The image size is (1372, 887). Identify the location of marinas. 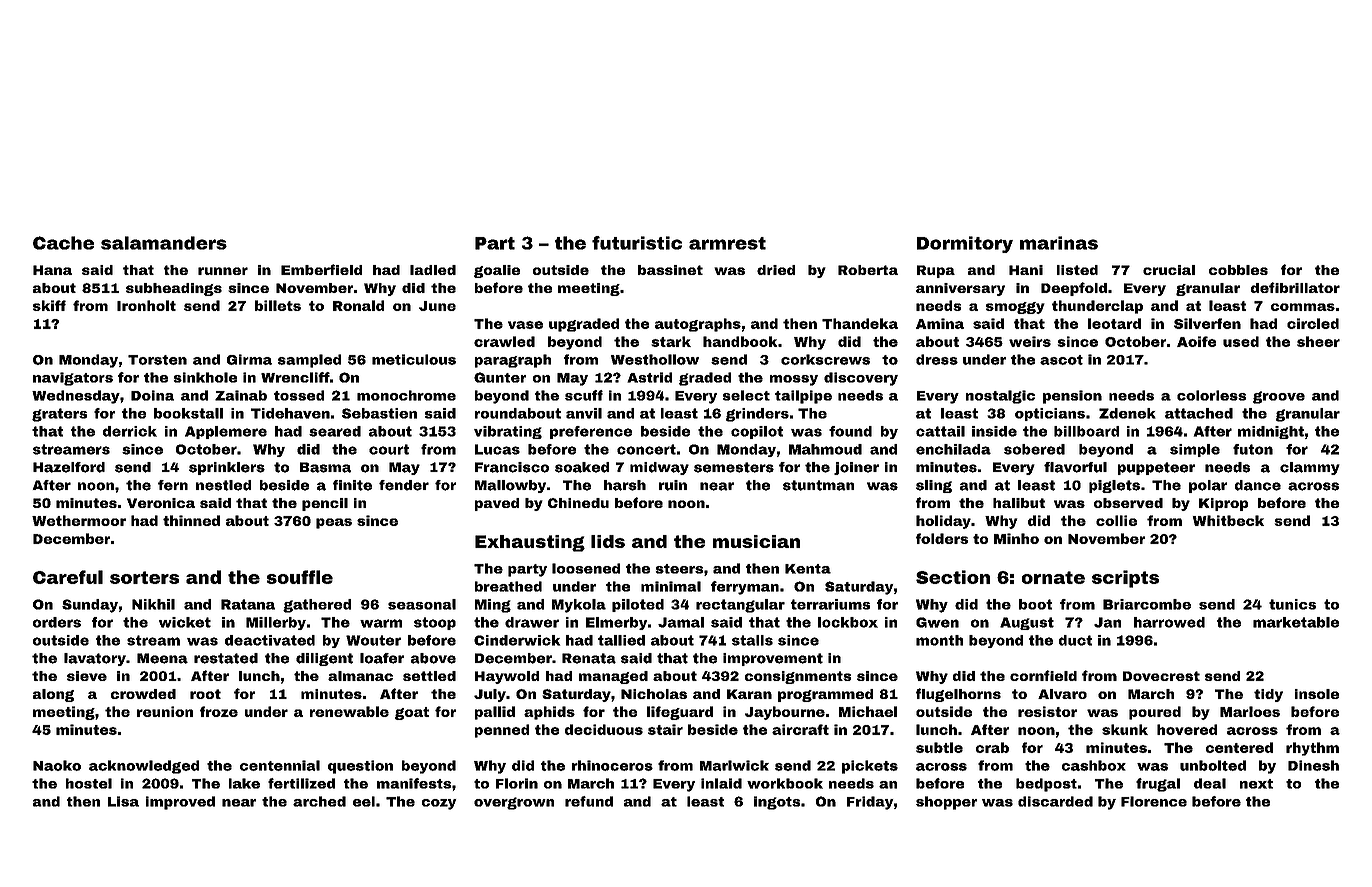
(1059, 243).
